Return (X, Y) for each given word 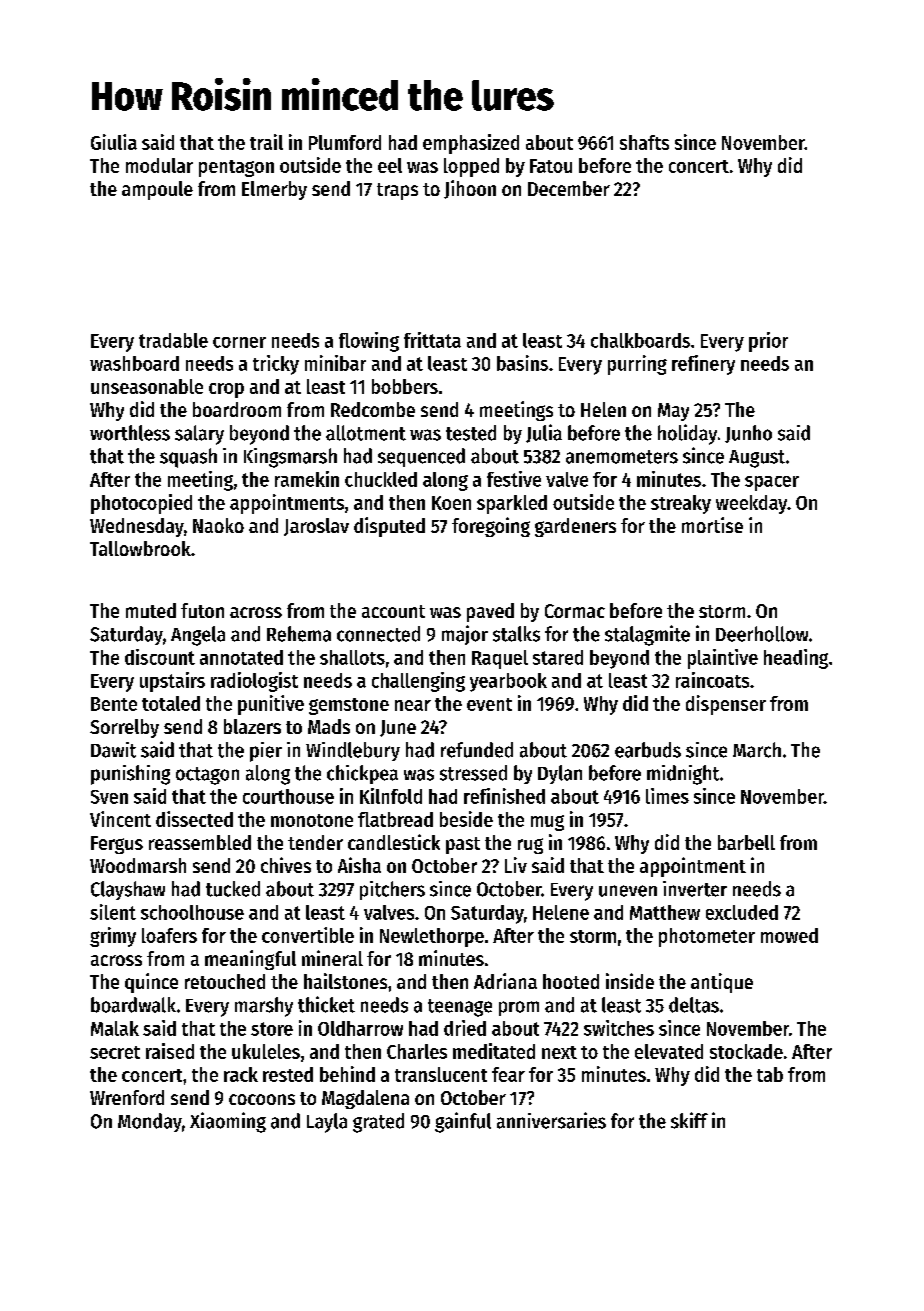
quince (151, 983)
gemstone (349, 706)
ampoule (157, 190)
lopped (471, 167)
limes (667, 796)
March (757, 750)
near (413, 705)
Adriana (505, 981)
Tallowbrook (140, 548)
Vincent (120, 819)
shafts (644, 142)
